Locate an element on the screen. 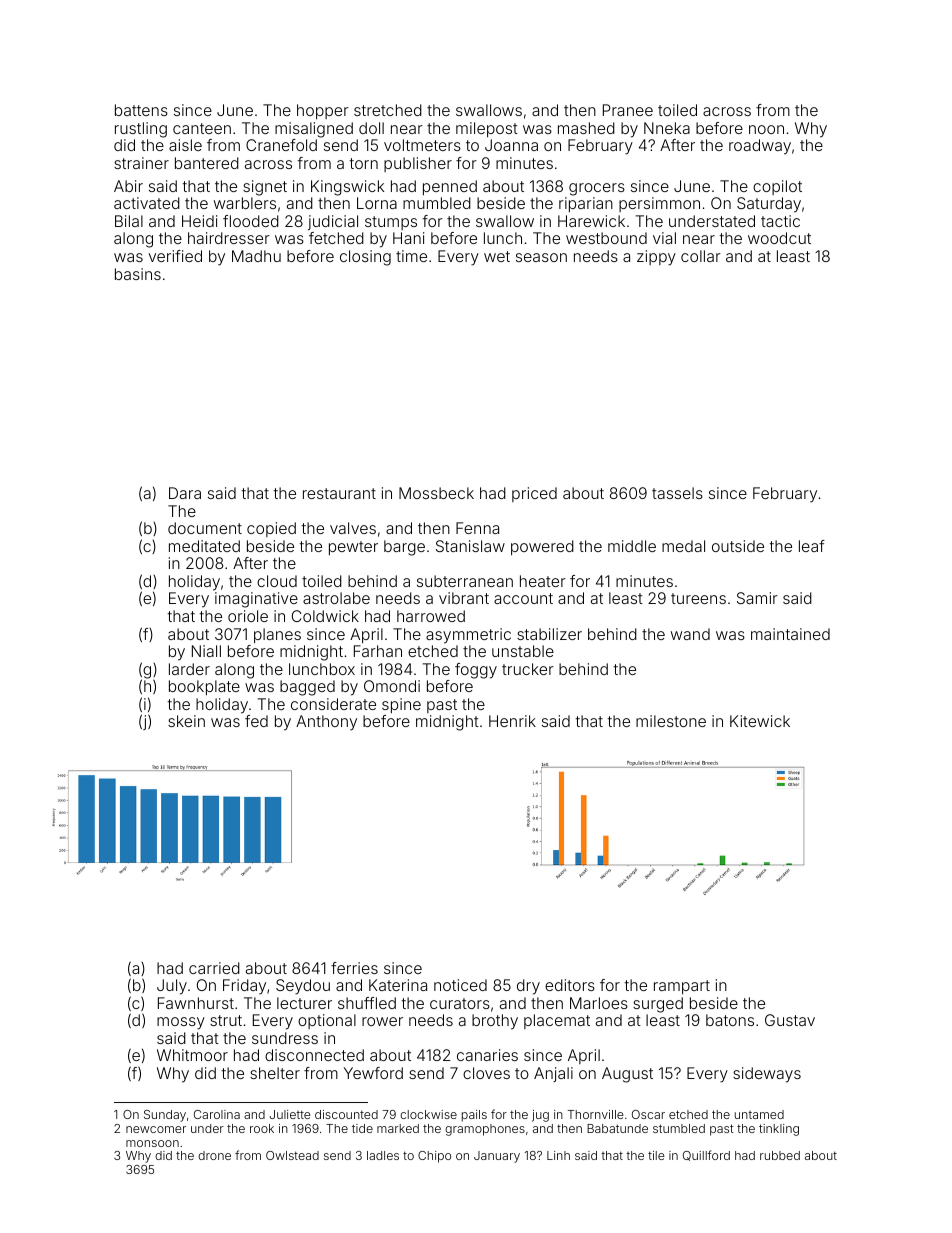 Image resolution: width=952 pixels, height=1233 pixels. Dara is located at coordinates (185, 493).
